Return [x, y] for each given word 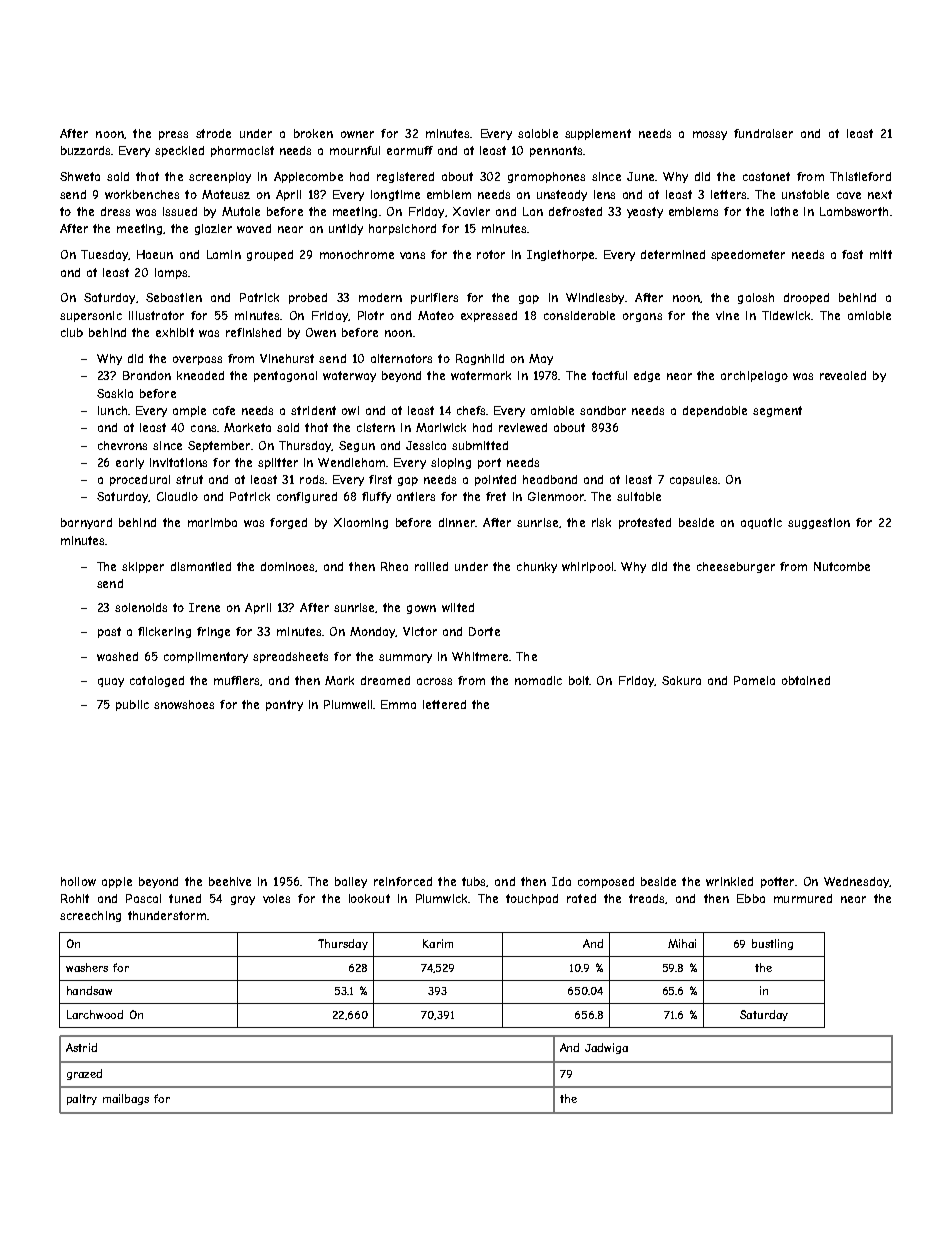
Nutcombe [842, 566]
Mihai [682, 943]
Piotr [371, 315]
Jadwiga [606, 1048]
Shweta [80, 176]
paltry [82, 1099]
